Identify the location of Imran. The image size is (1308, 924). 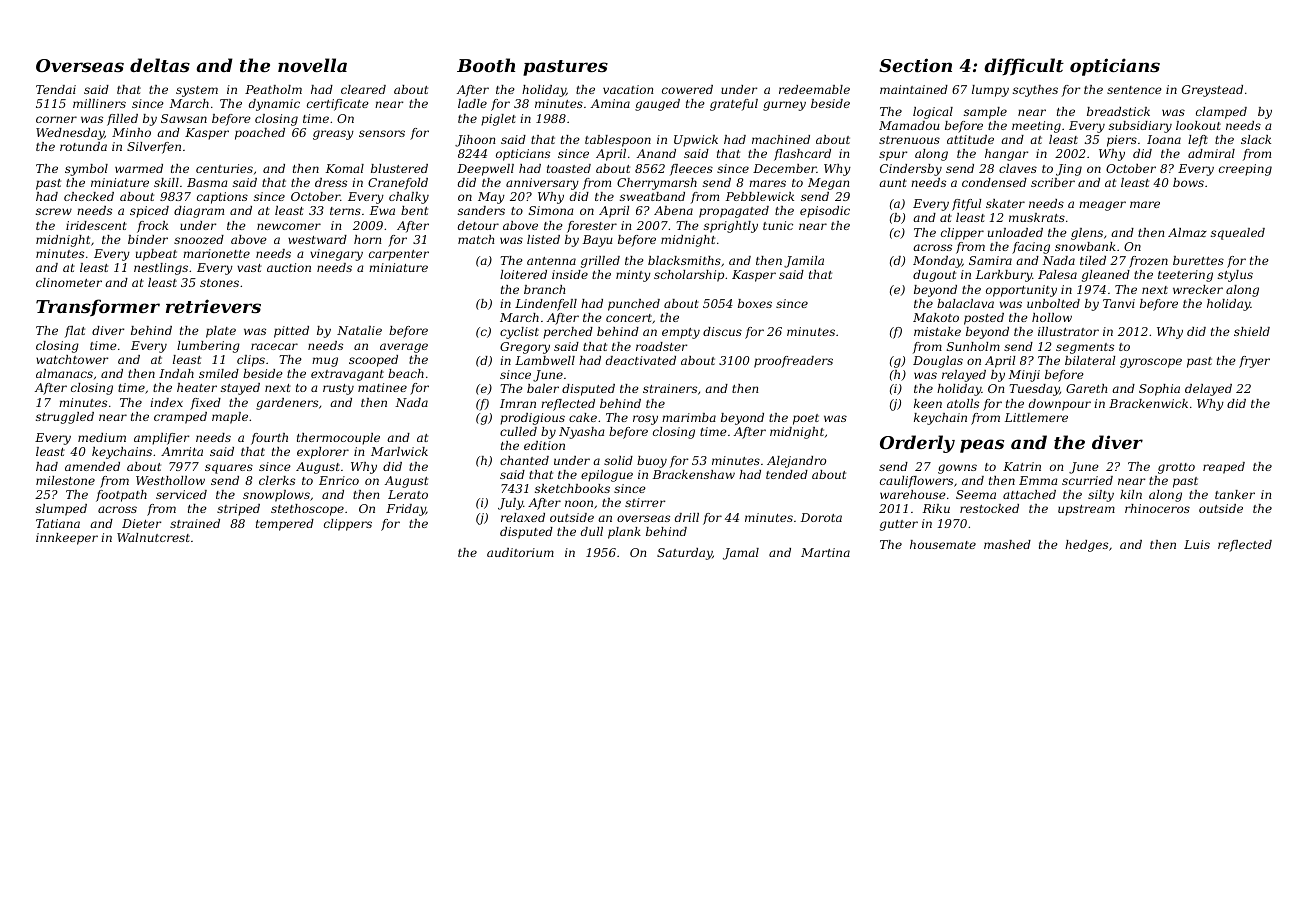
(518, 403).
